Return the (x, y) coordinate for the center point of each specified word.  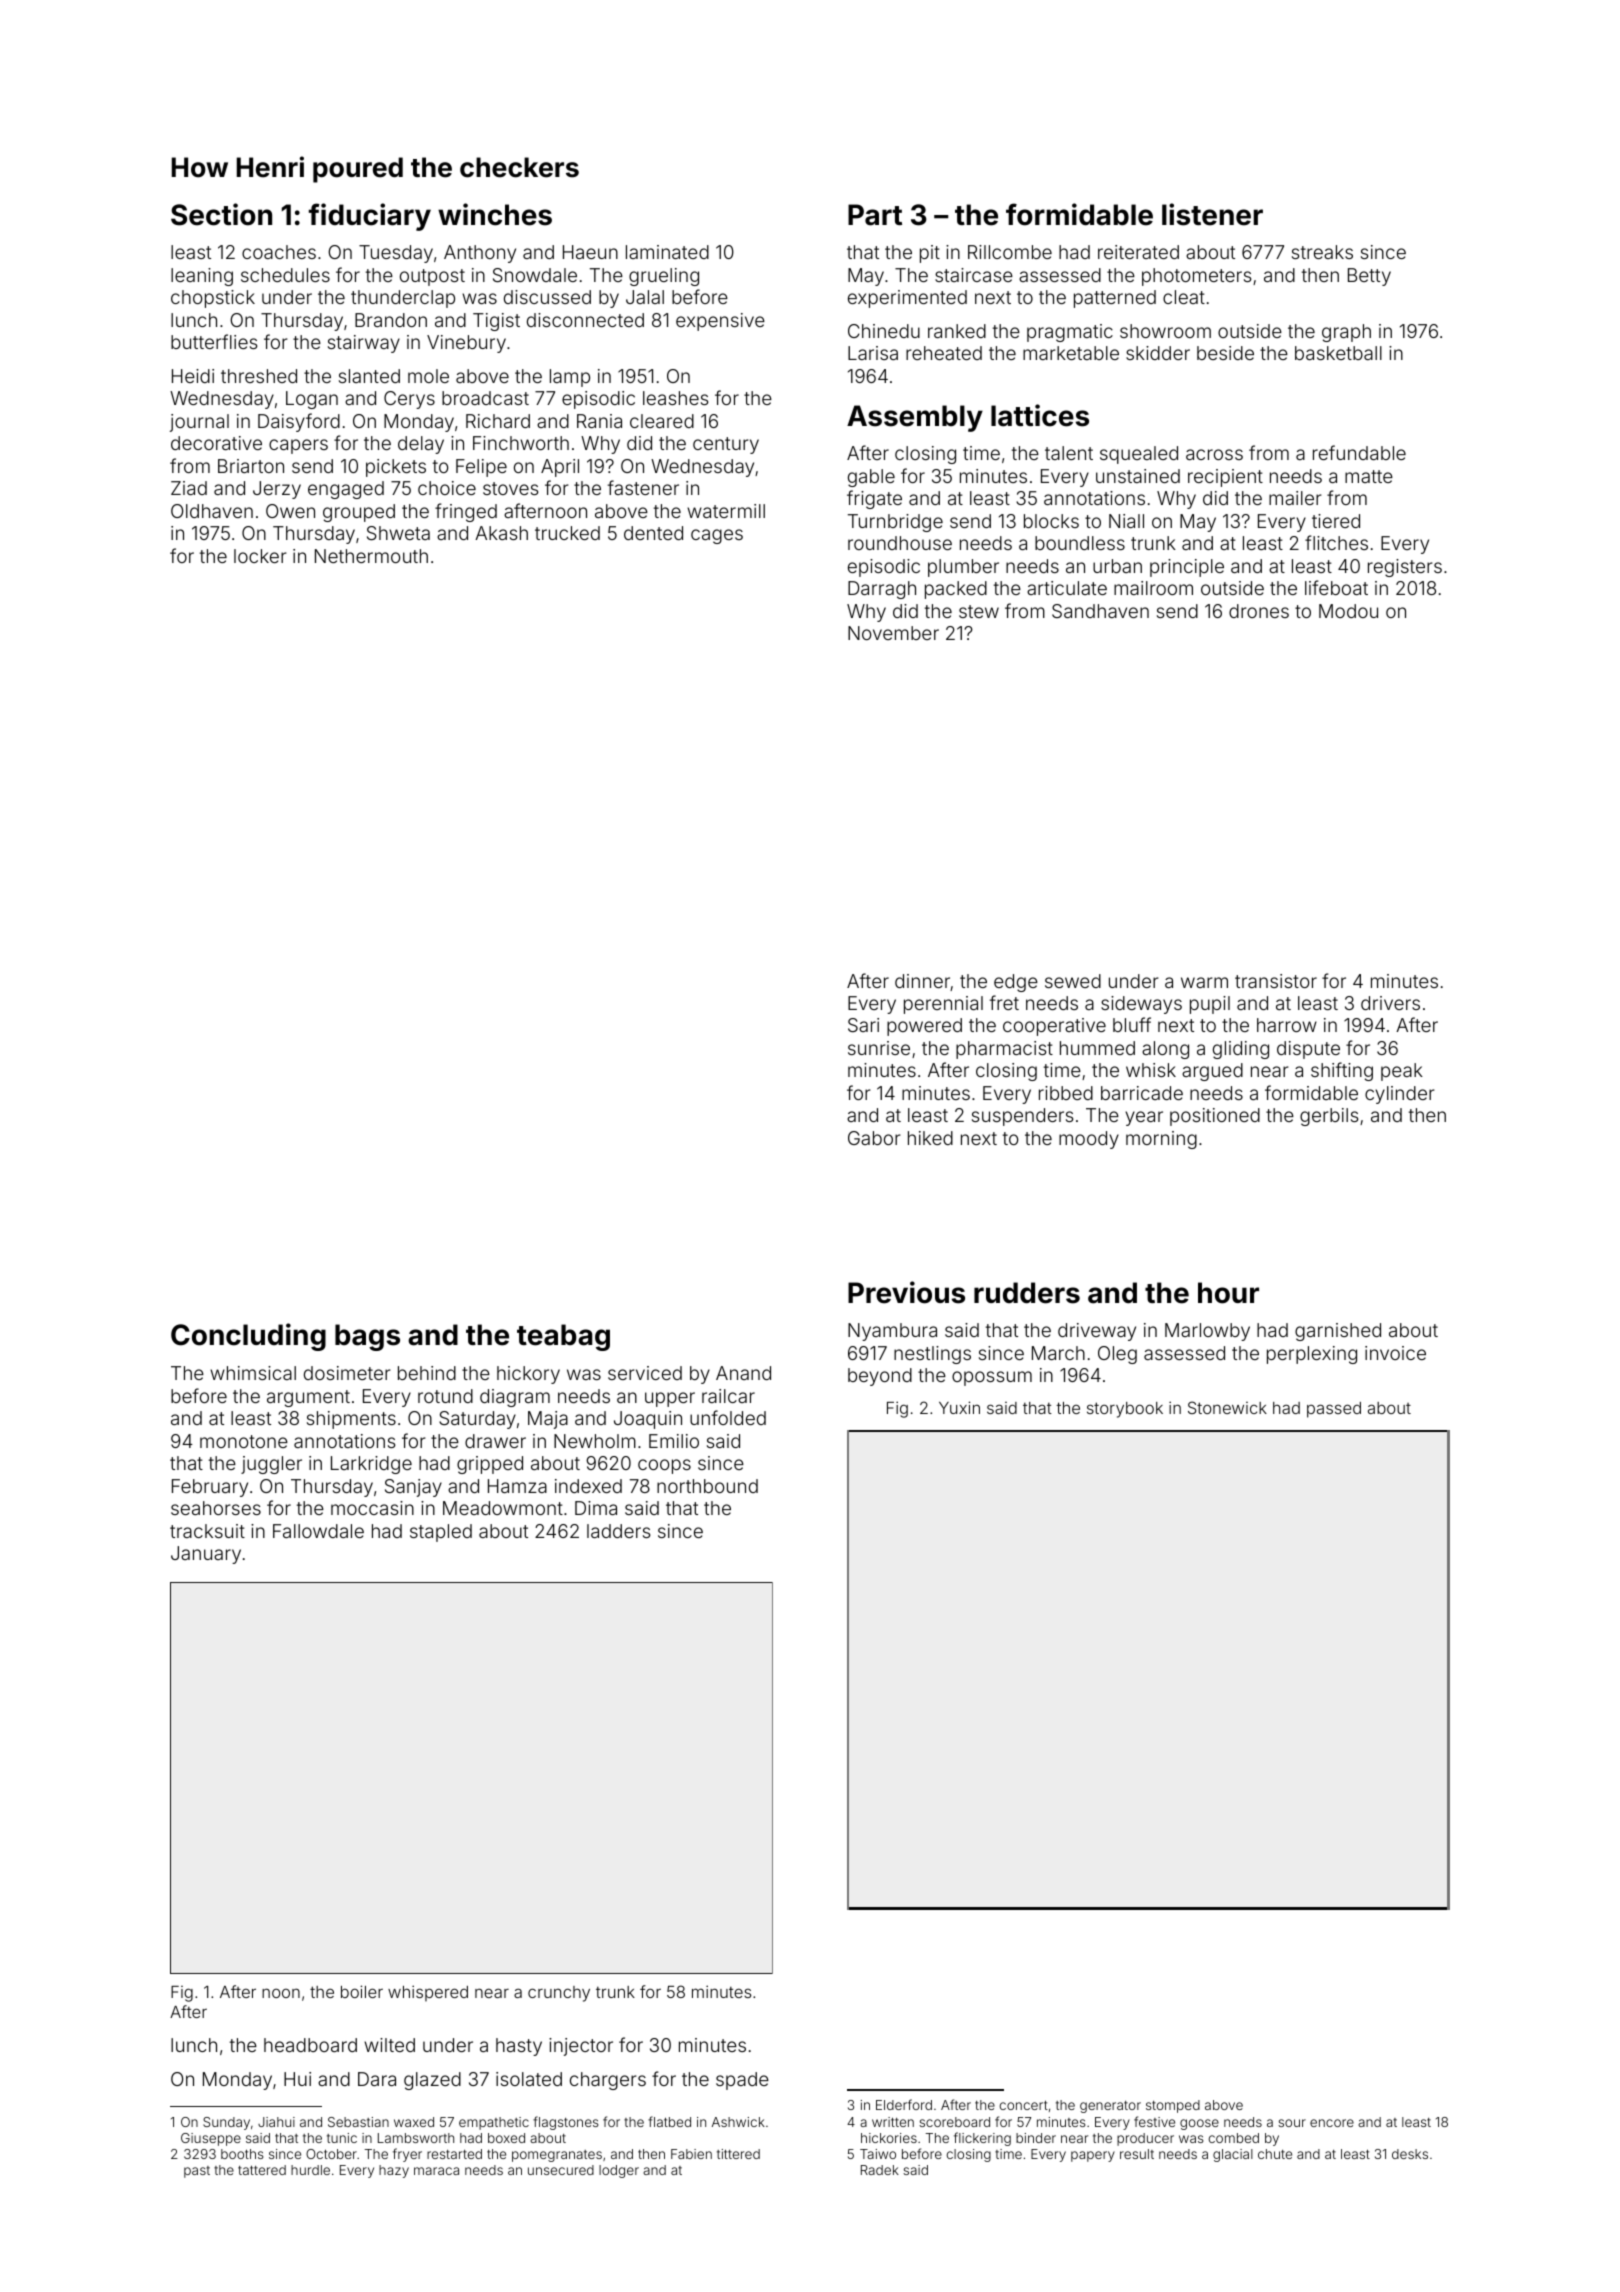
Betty (1369, 277)
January (206, 1555)
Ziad (189, 488)
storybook (1125, 1410)
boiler (362, 1991)
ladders (618, 1531)
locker (260, 556)
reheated (944, 353)
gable (871, 478)
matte (1369, 476)
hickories (889, 2138)
